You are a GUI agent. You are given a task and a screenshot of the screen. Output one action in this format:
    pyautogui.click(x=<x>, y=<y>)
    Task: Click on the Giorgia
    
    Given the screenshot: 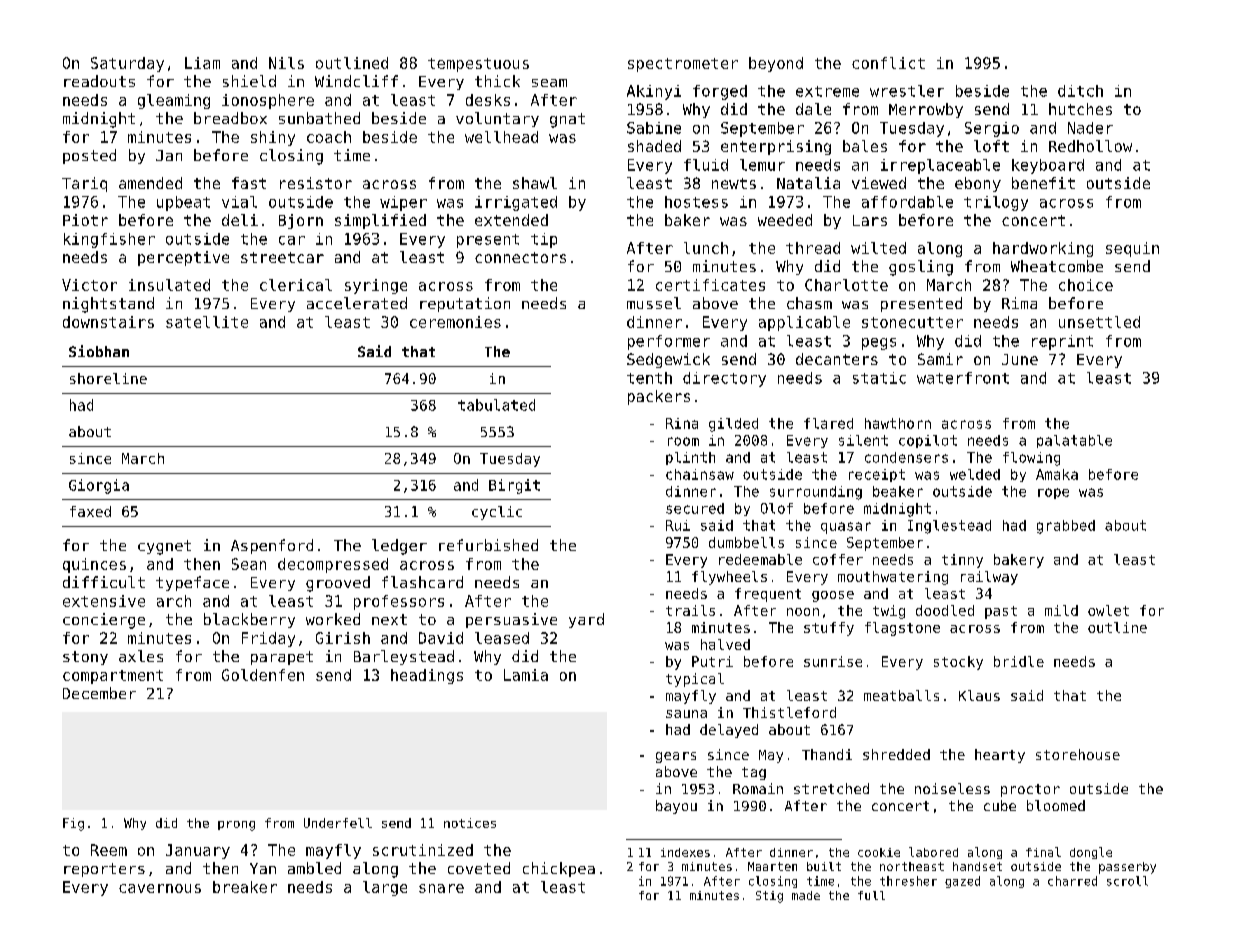 What is the action you would take?
    pyautogui.click(x=99, y=486)
